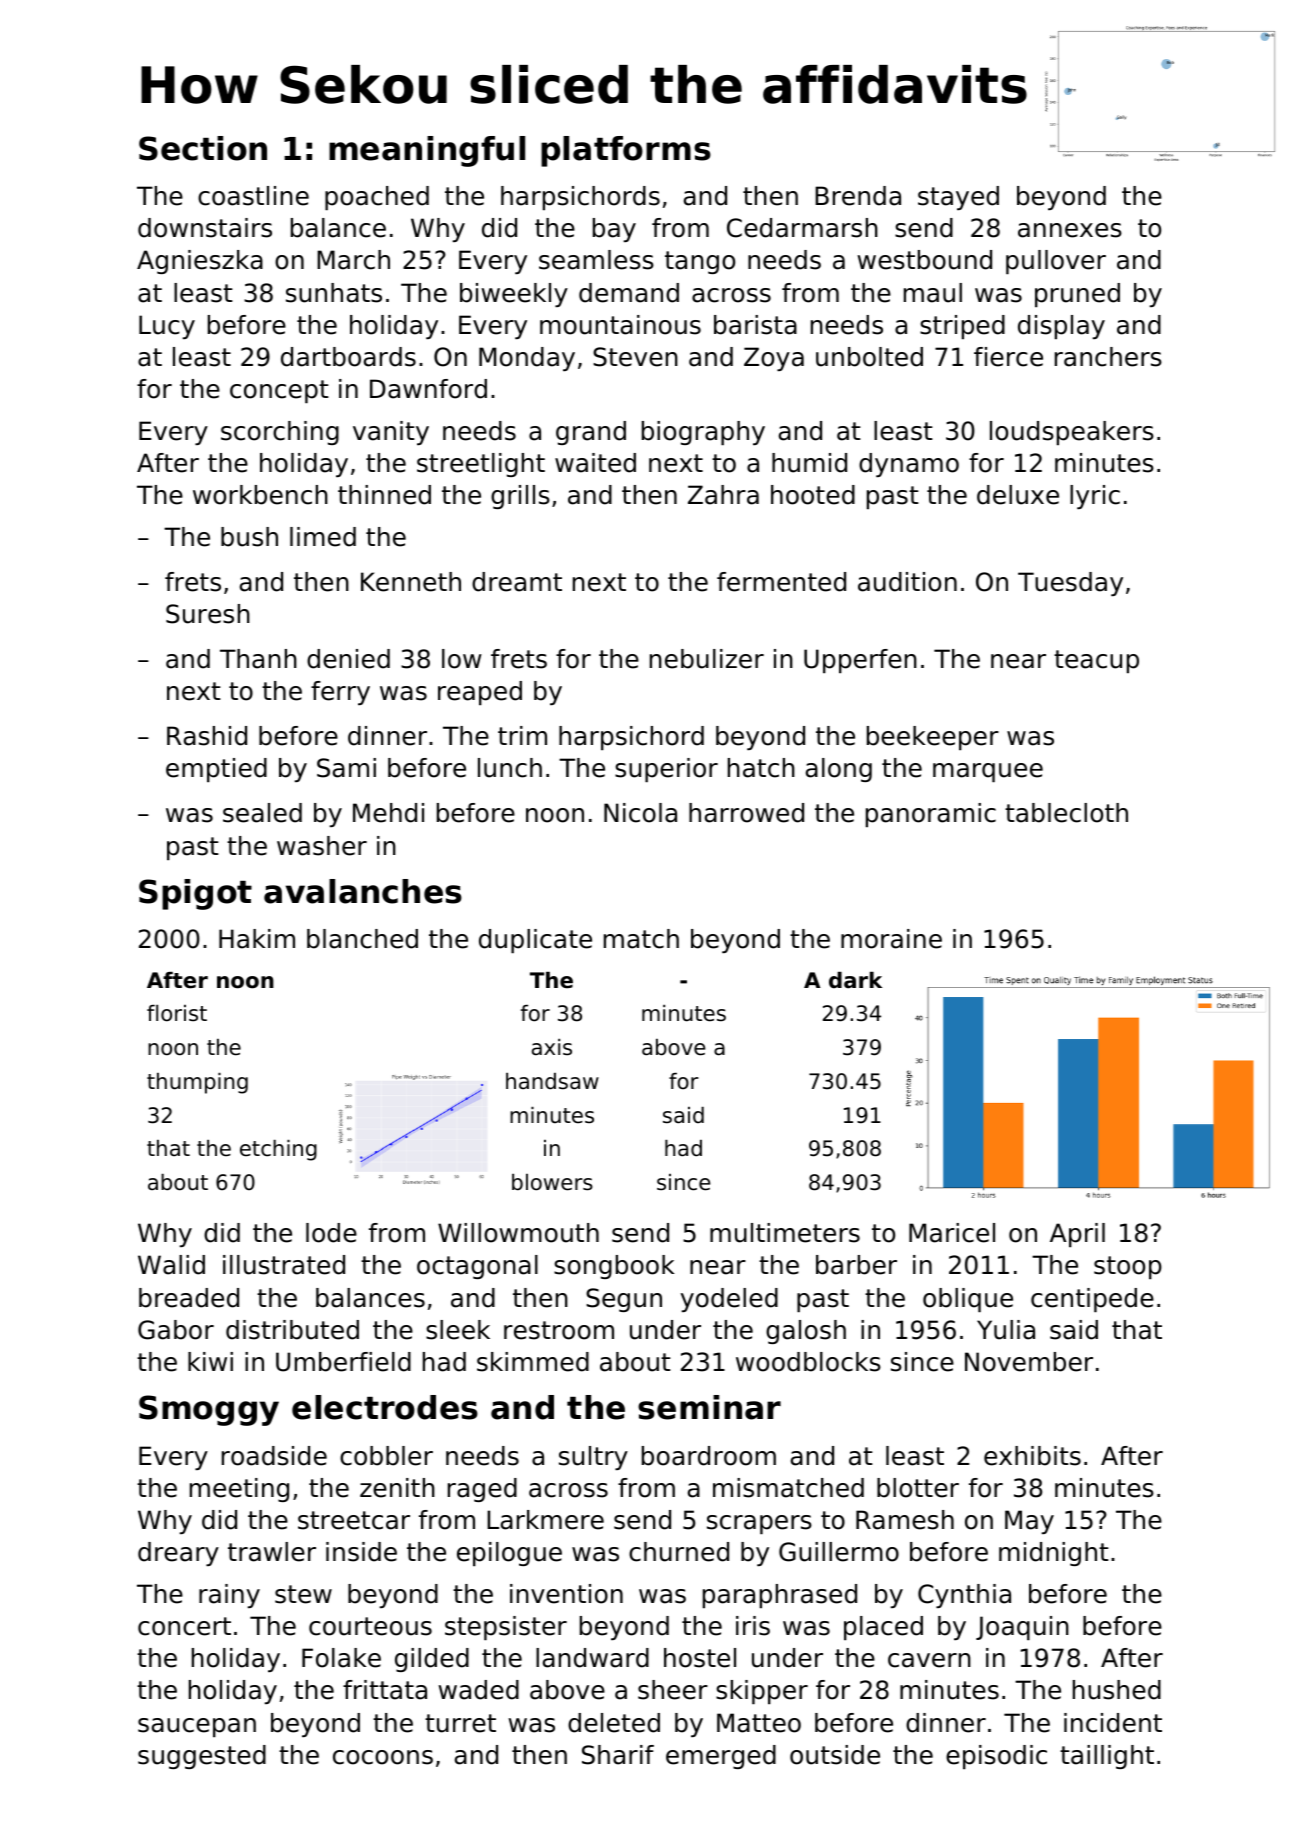  Describe the element at coordinates (1113, 1723) in the screenshot. I see `incident` at that location.
